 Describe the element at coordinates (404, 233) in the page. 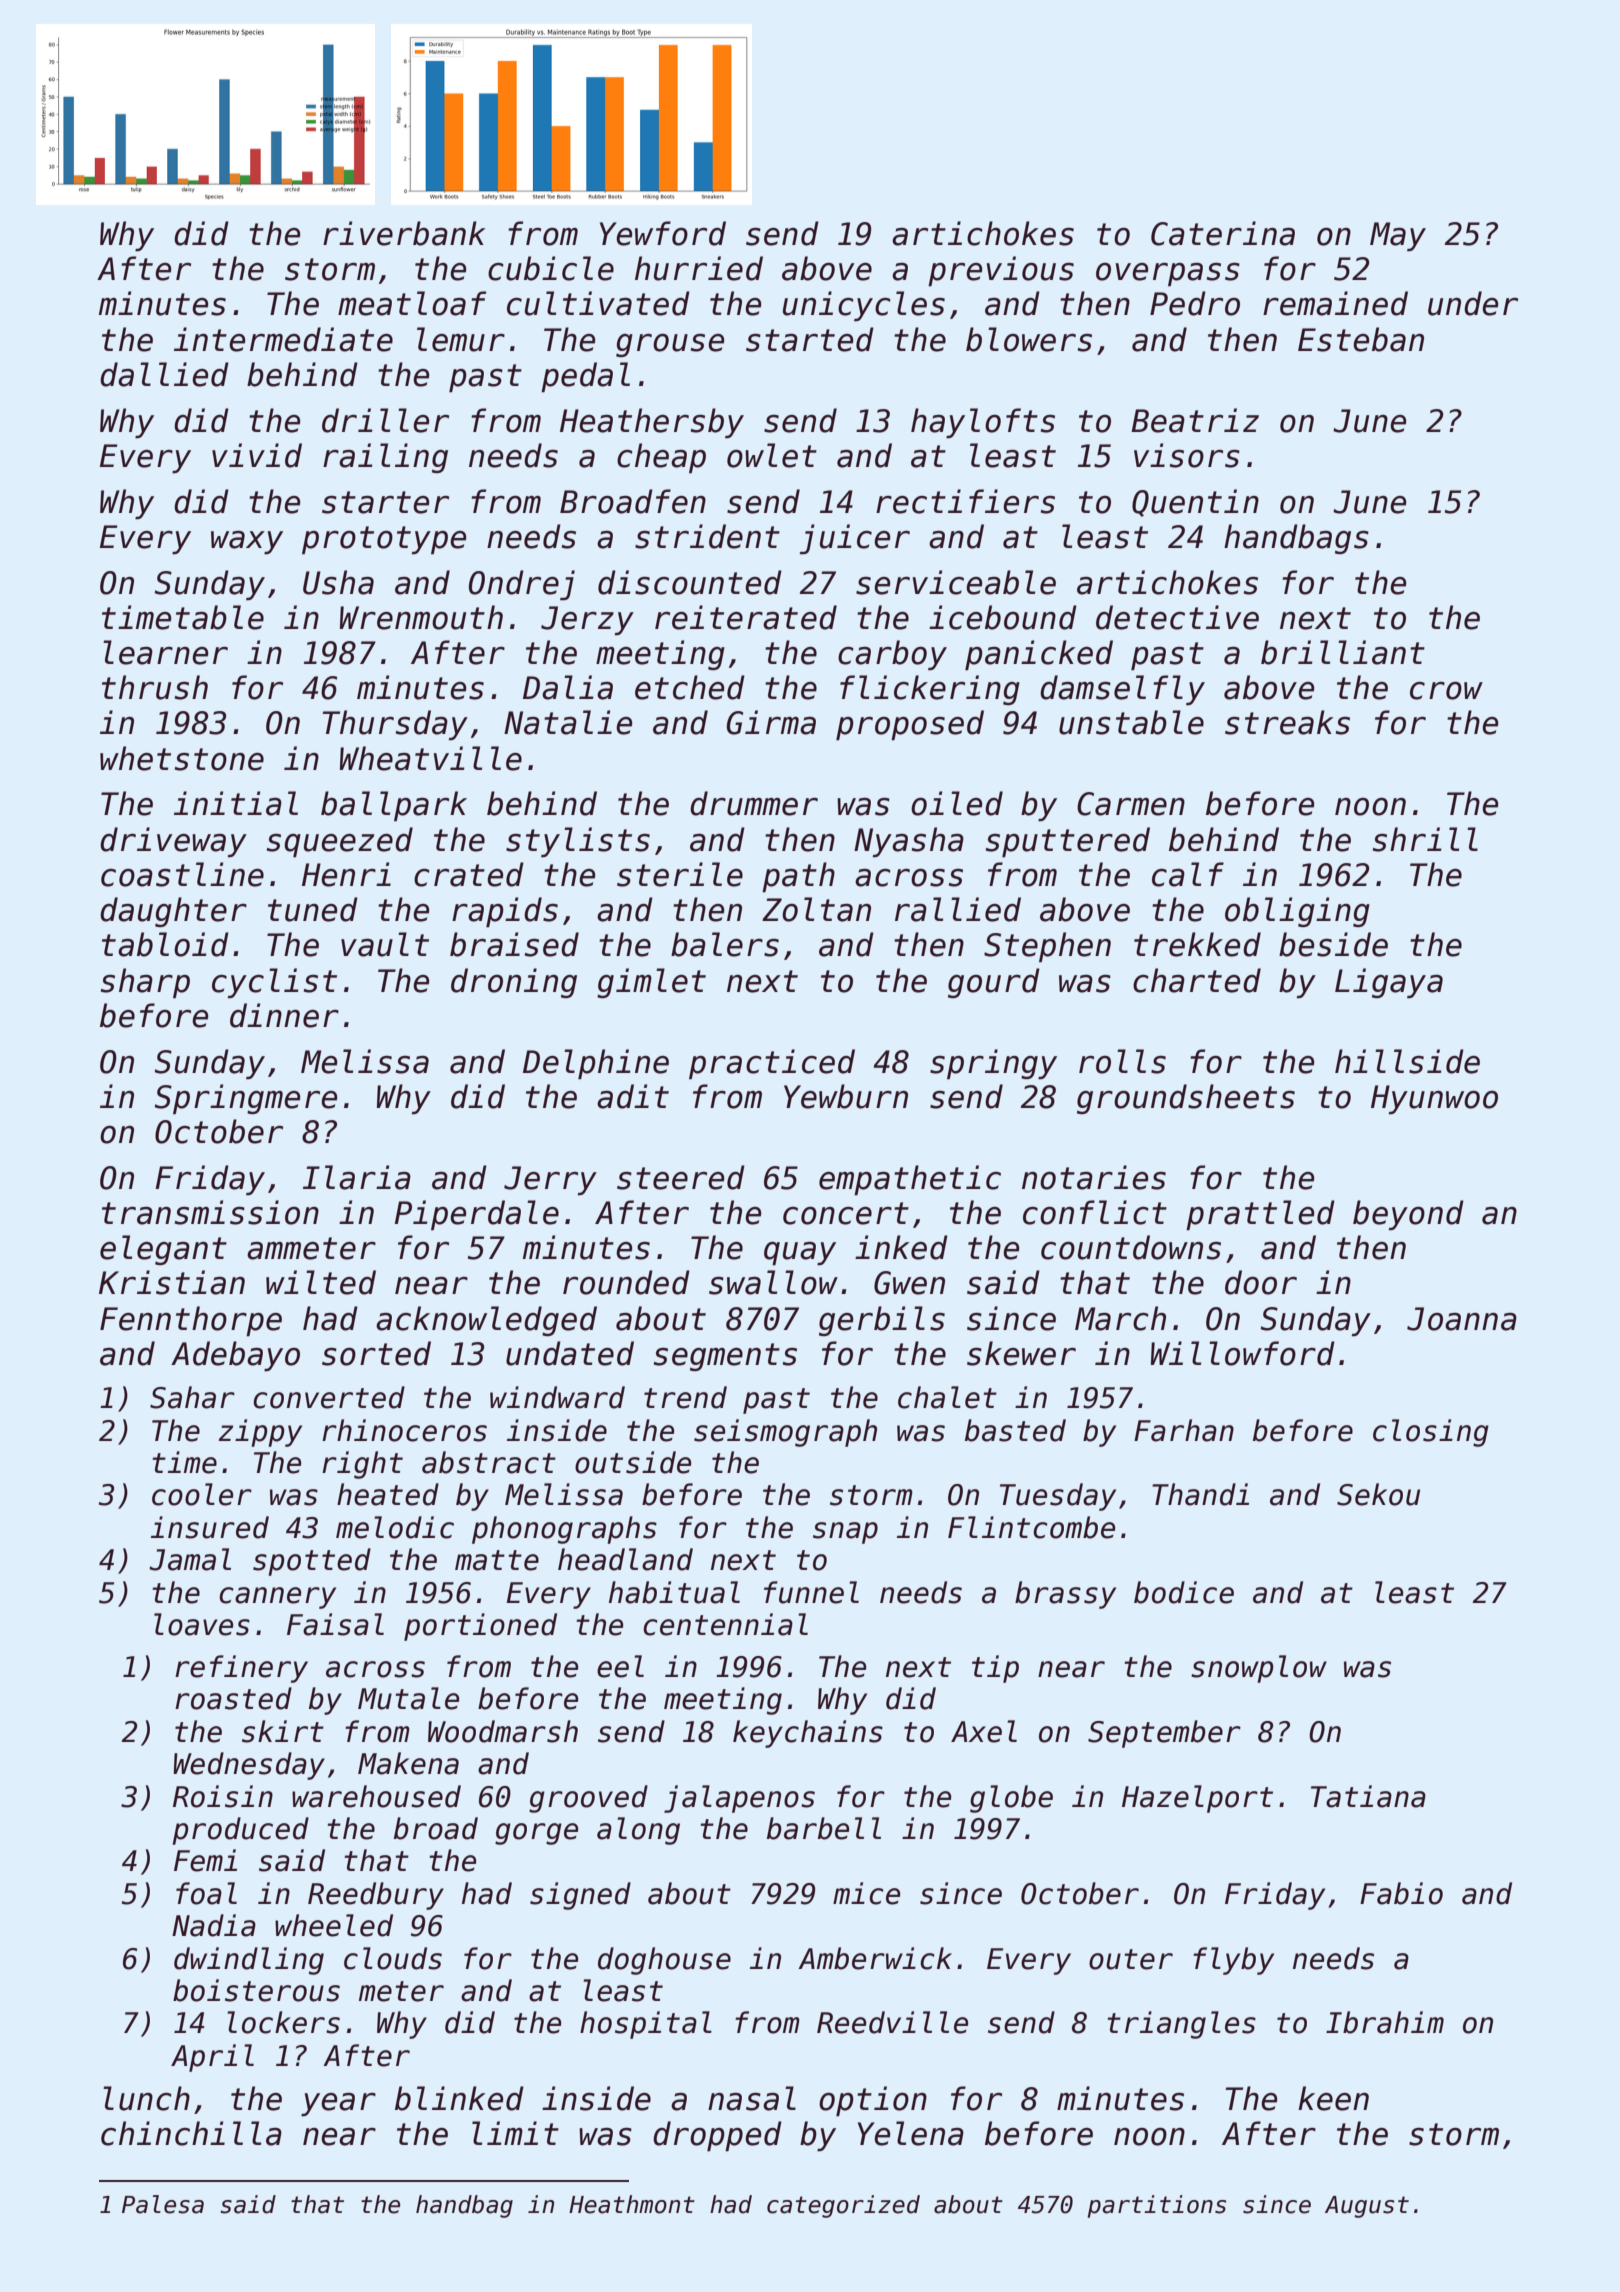

I see `riverbank` at that location.
